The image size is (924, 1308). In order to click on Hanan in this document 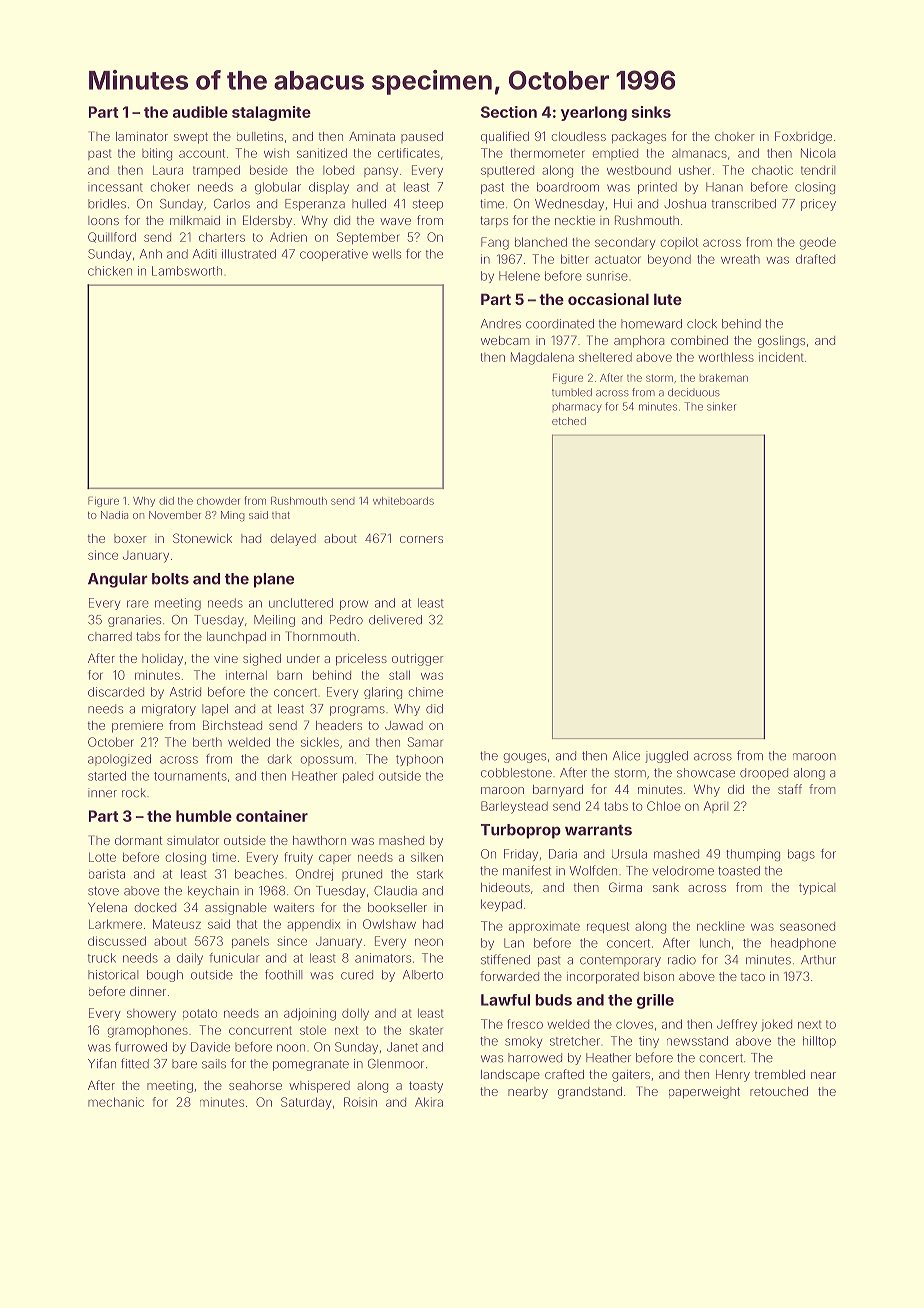, I will do `click(724, 187)`.
